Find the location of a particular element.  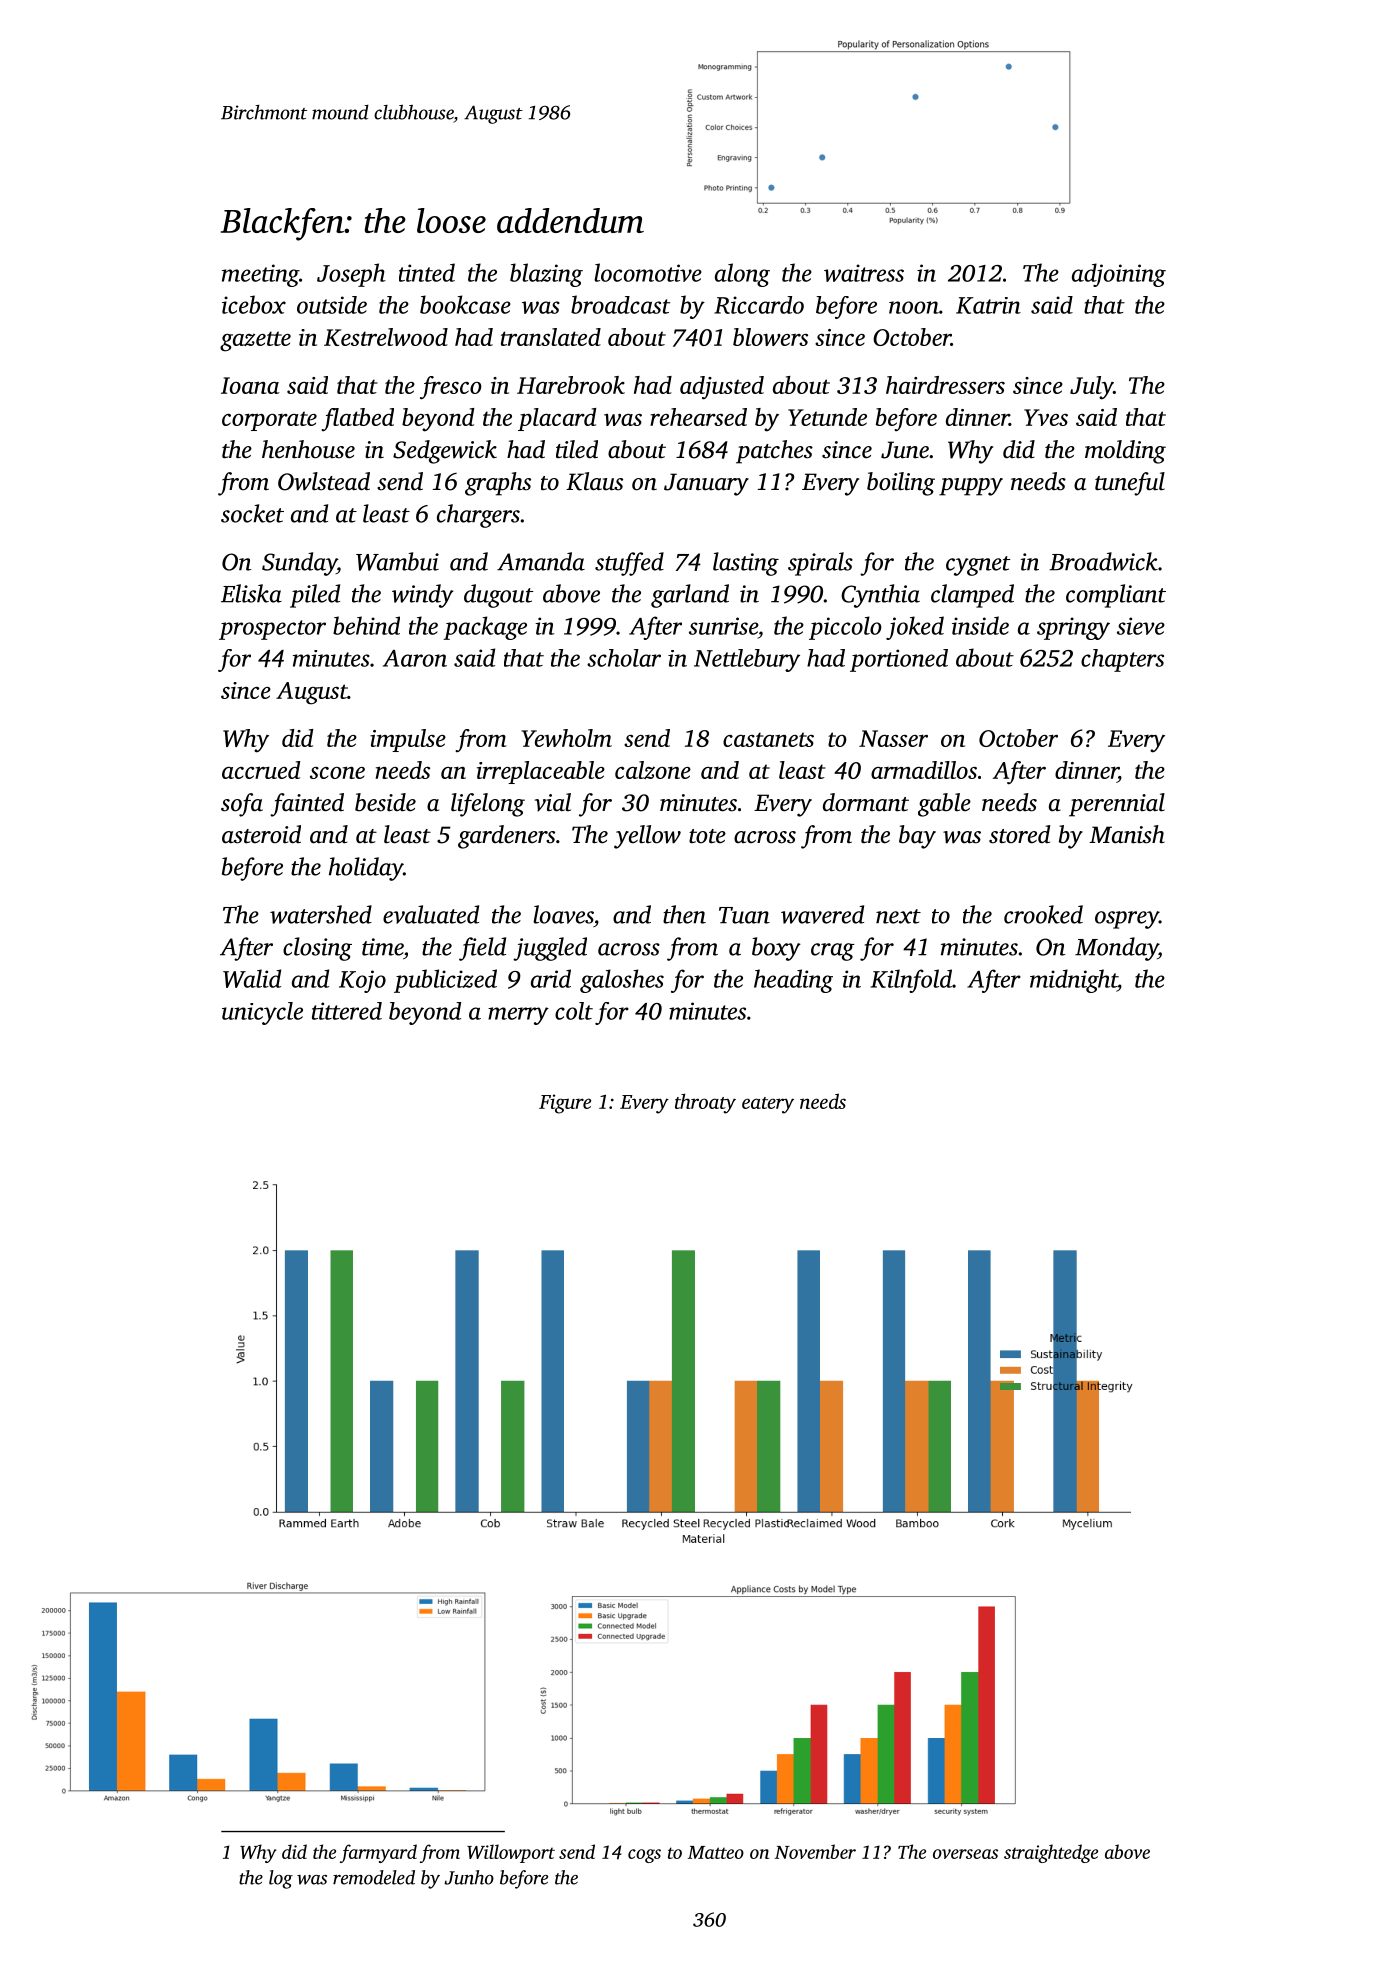

log is located at coordinates (281, 1879).
